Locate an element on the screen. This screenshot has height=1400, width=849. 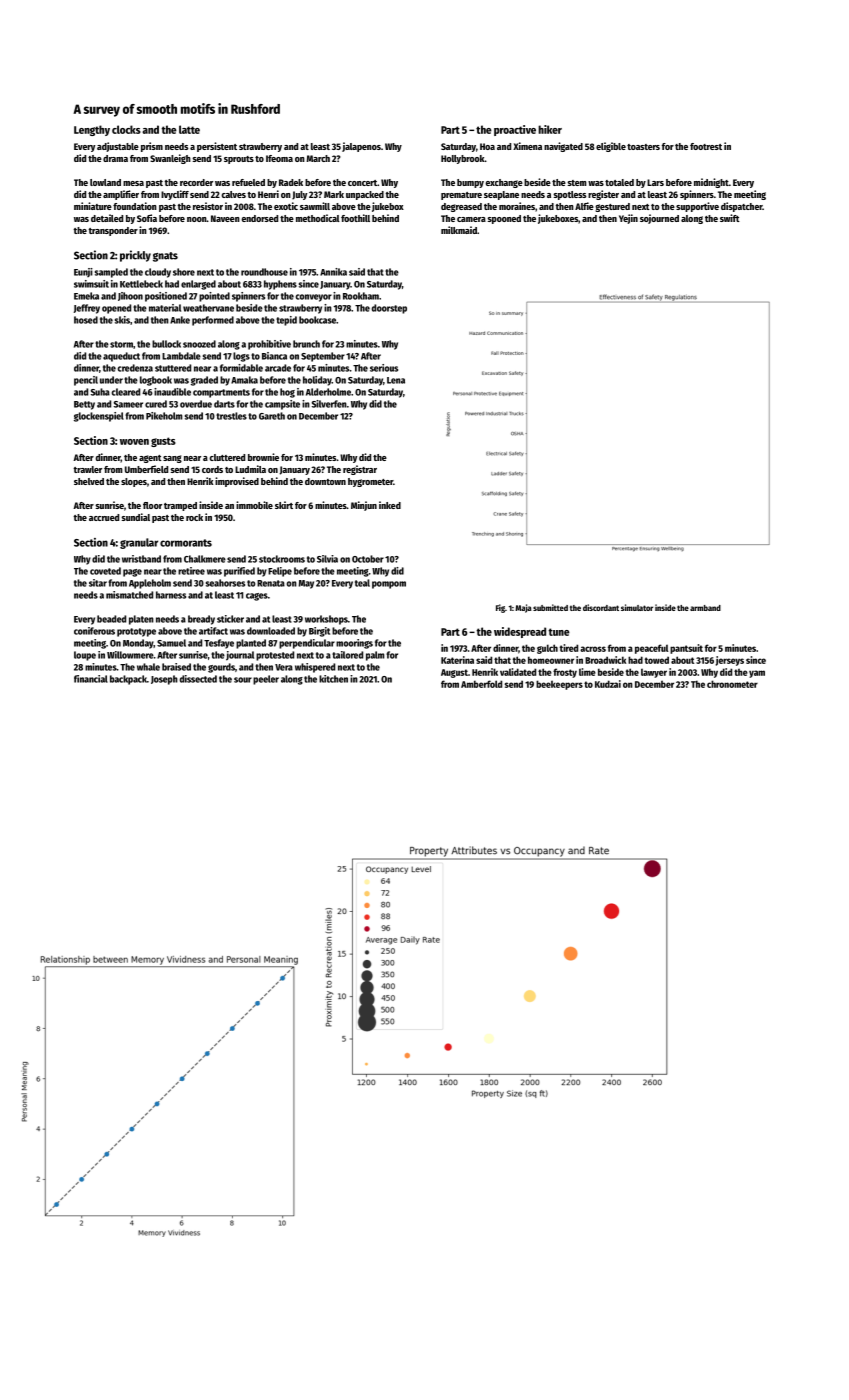
Yejin is located at coordinates (628, 219).
